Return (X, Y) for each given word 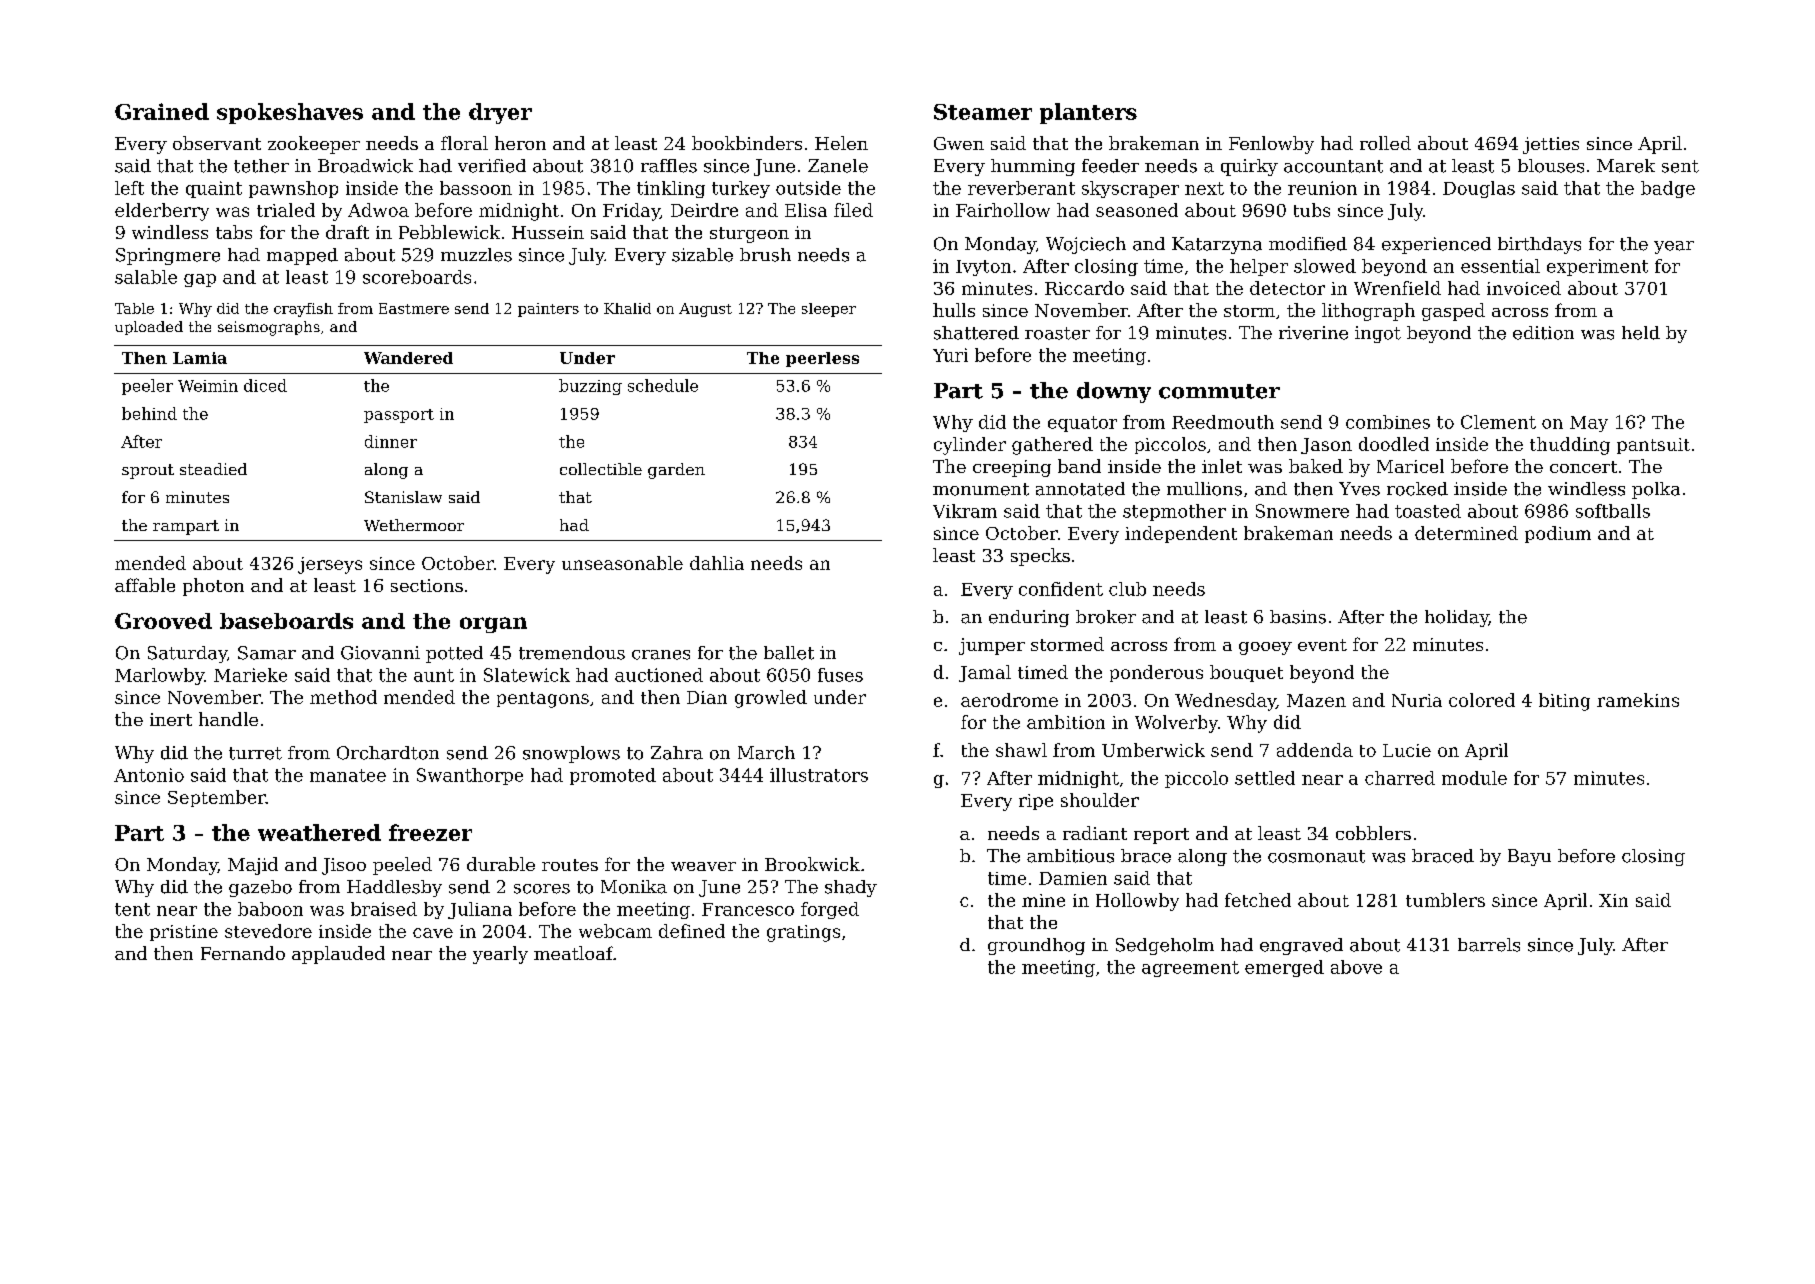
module (1474, 778)
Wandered (408, 358)
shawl (1021, 750)
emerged (1284, 968)
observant (217, 143)
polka (1656, 490)
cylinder (970, 446)
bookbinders (747, 143)
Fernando (243, 953)
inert (171, 719)
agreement (1190, 969)
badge (1668, 189)
